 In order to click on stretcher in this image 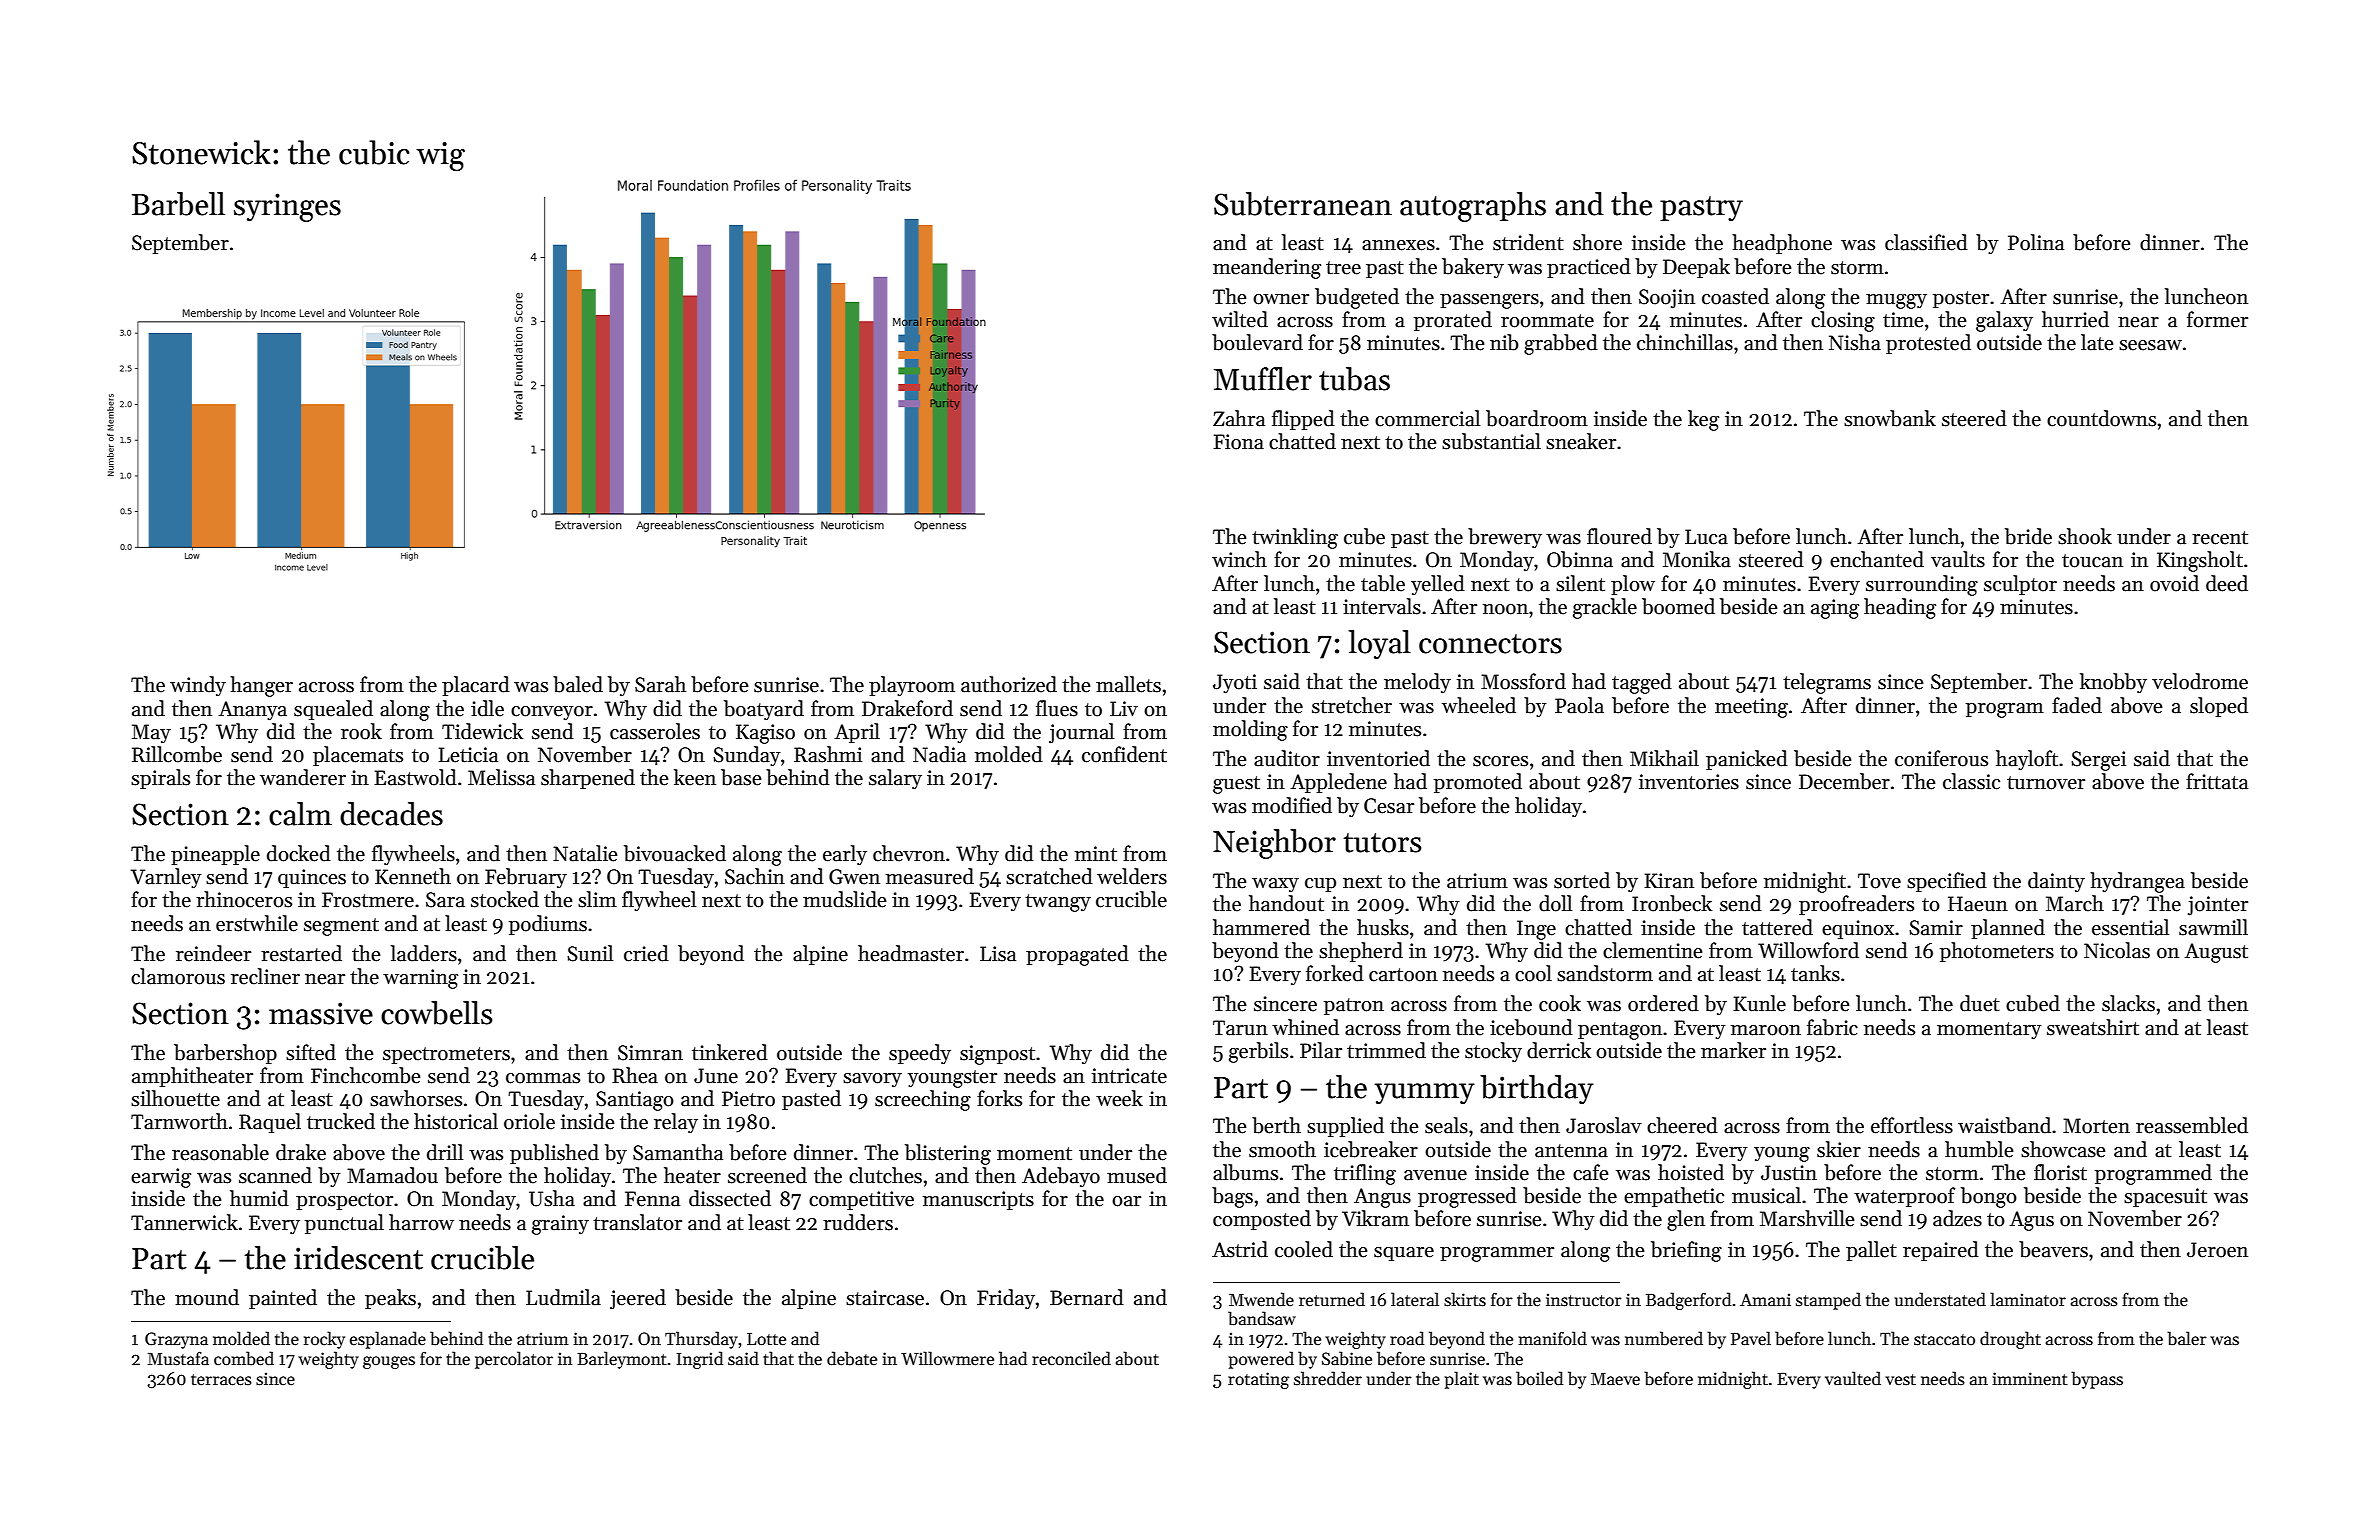, I will do `click(1352, 705)`.
